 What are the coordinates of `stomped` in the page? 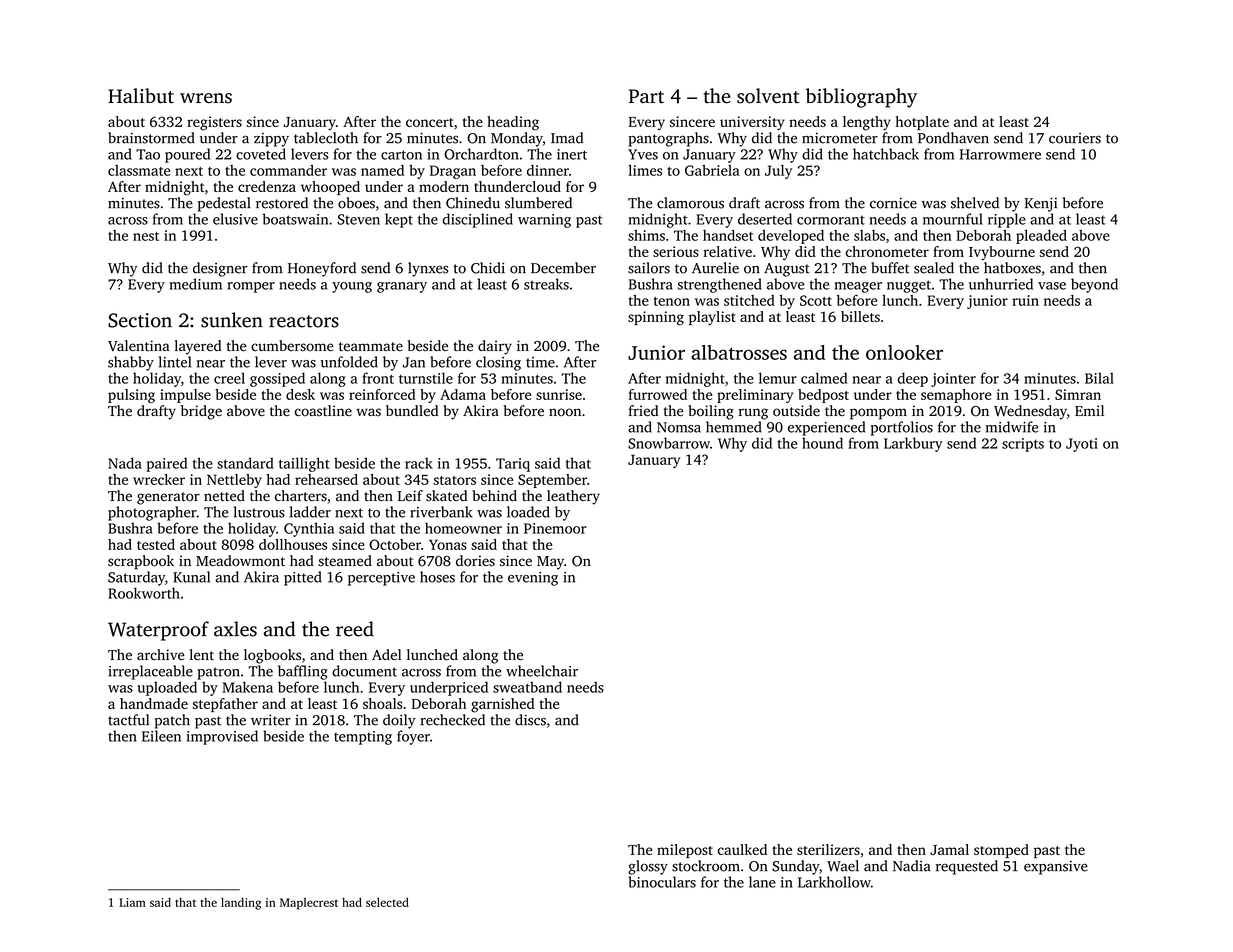 It's located at (1001, 851).
